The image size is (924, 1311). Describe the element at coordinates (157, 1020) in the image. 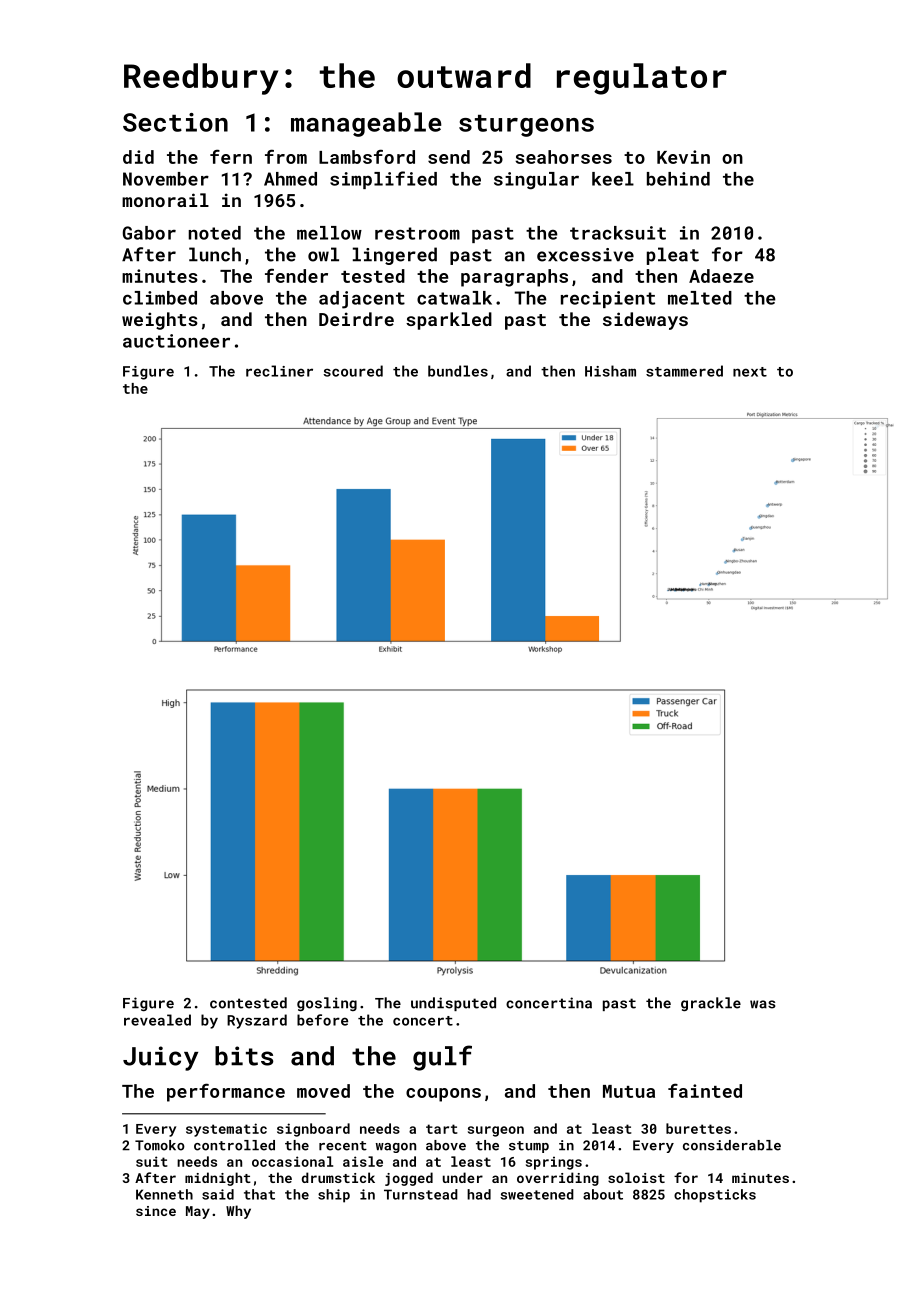

I see `revealed` at that location.
